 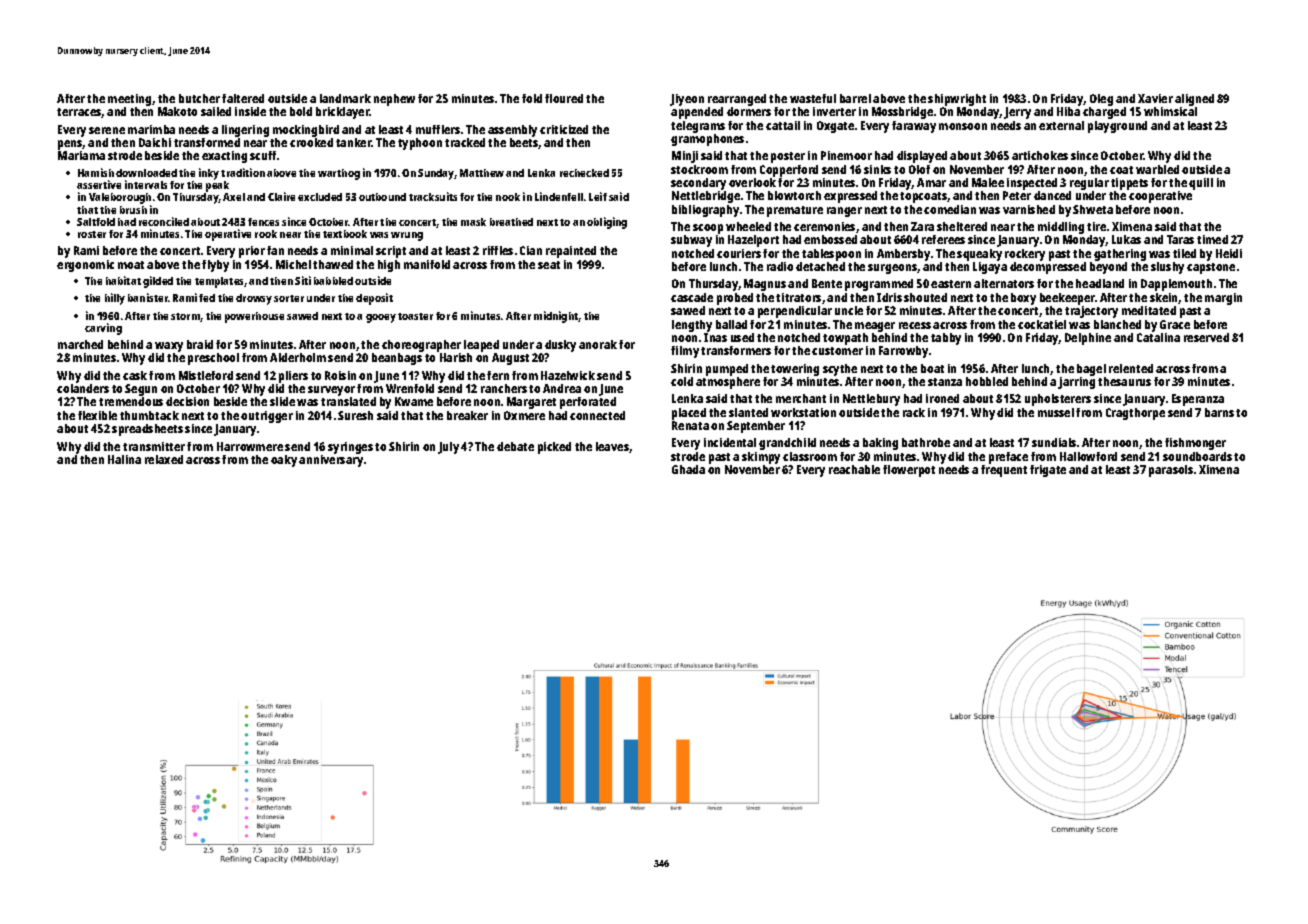 I want to click on Oleg, so click(x=1101, y=100).
